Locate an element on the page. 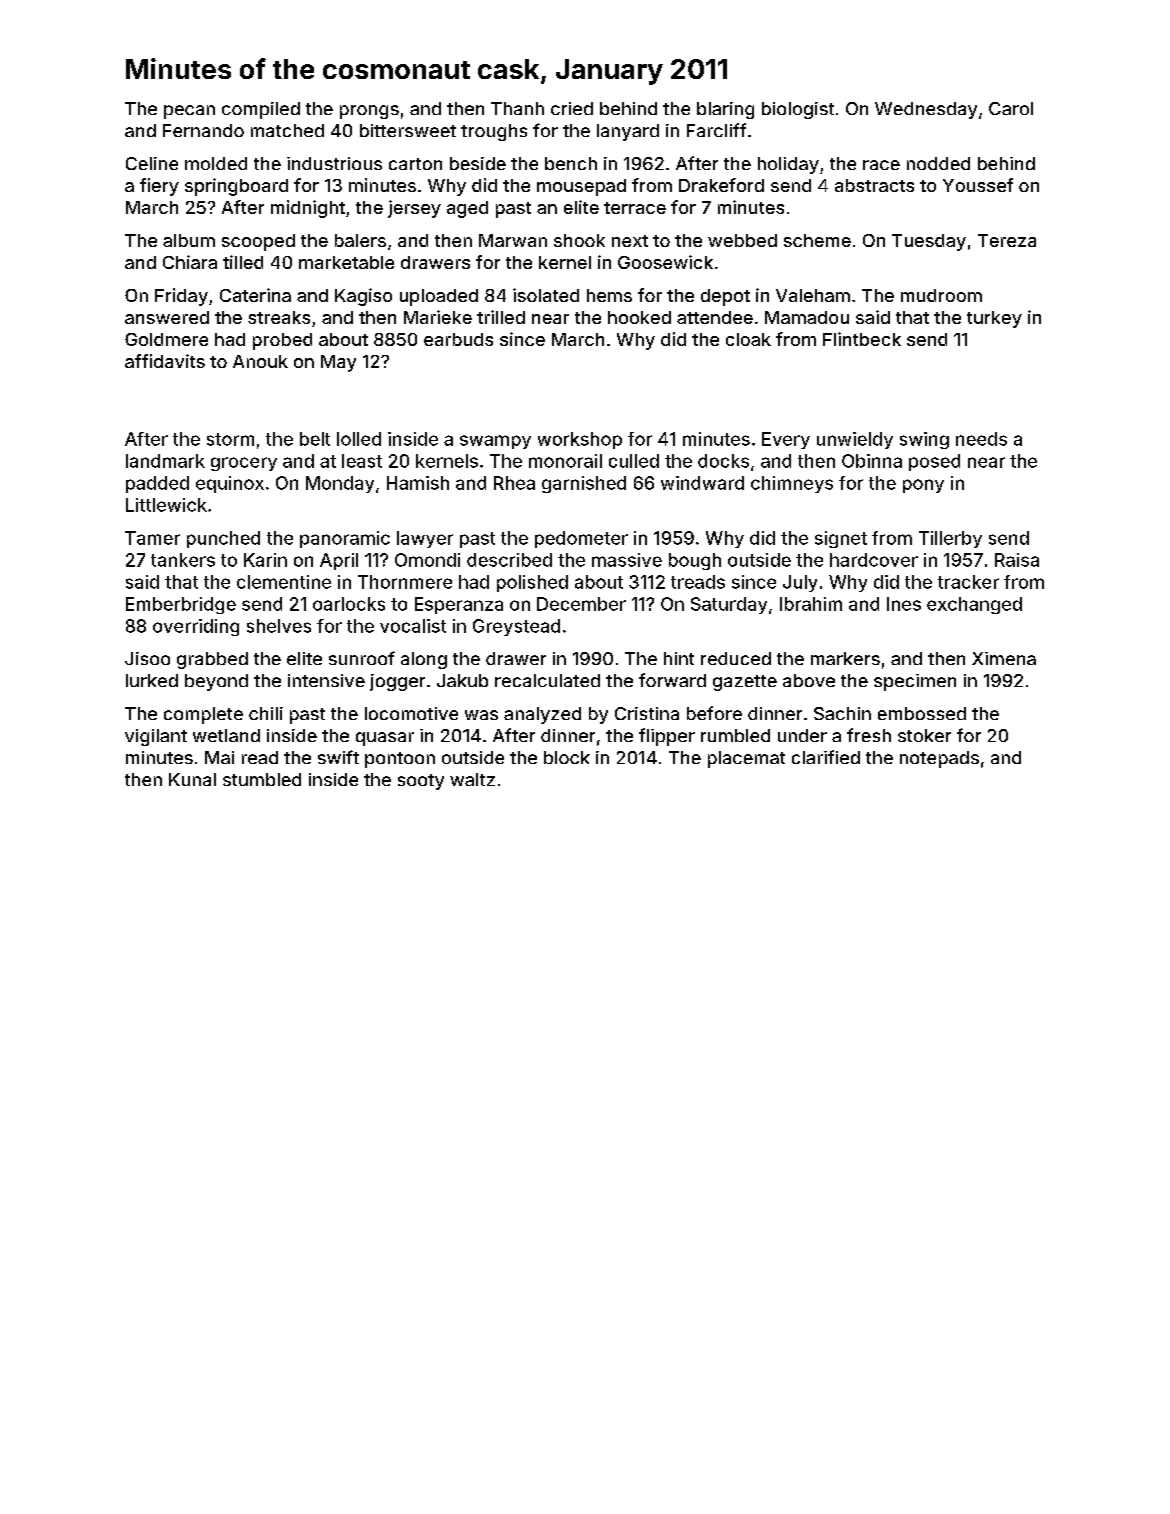 The image size is (1170, 1514). jogger is located at coordinates (397, 682).
